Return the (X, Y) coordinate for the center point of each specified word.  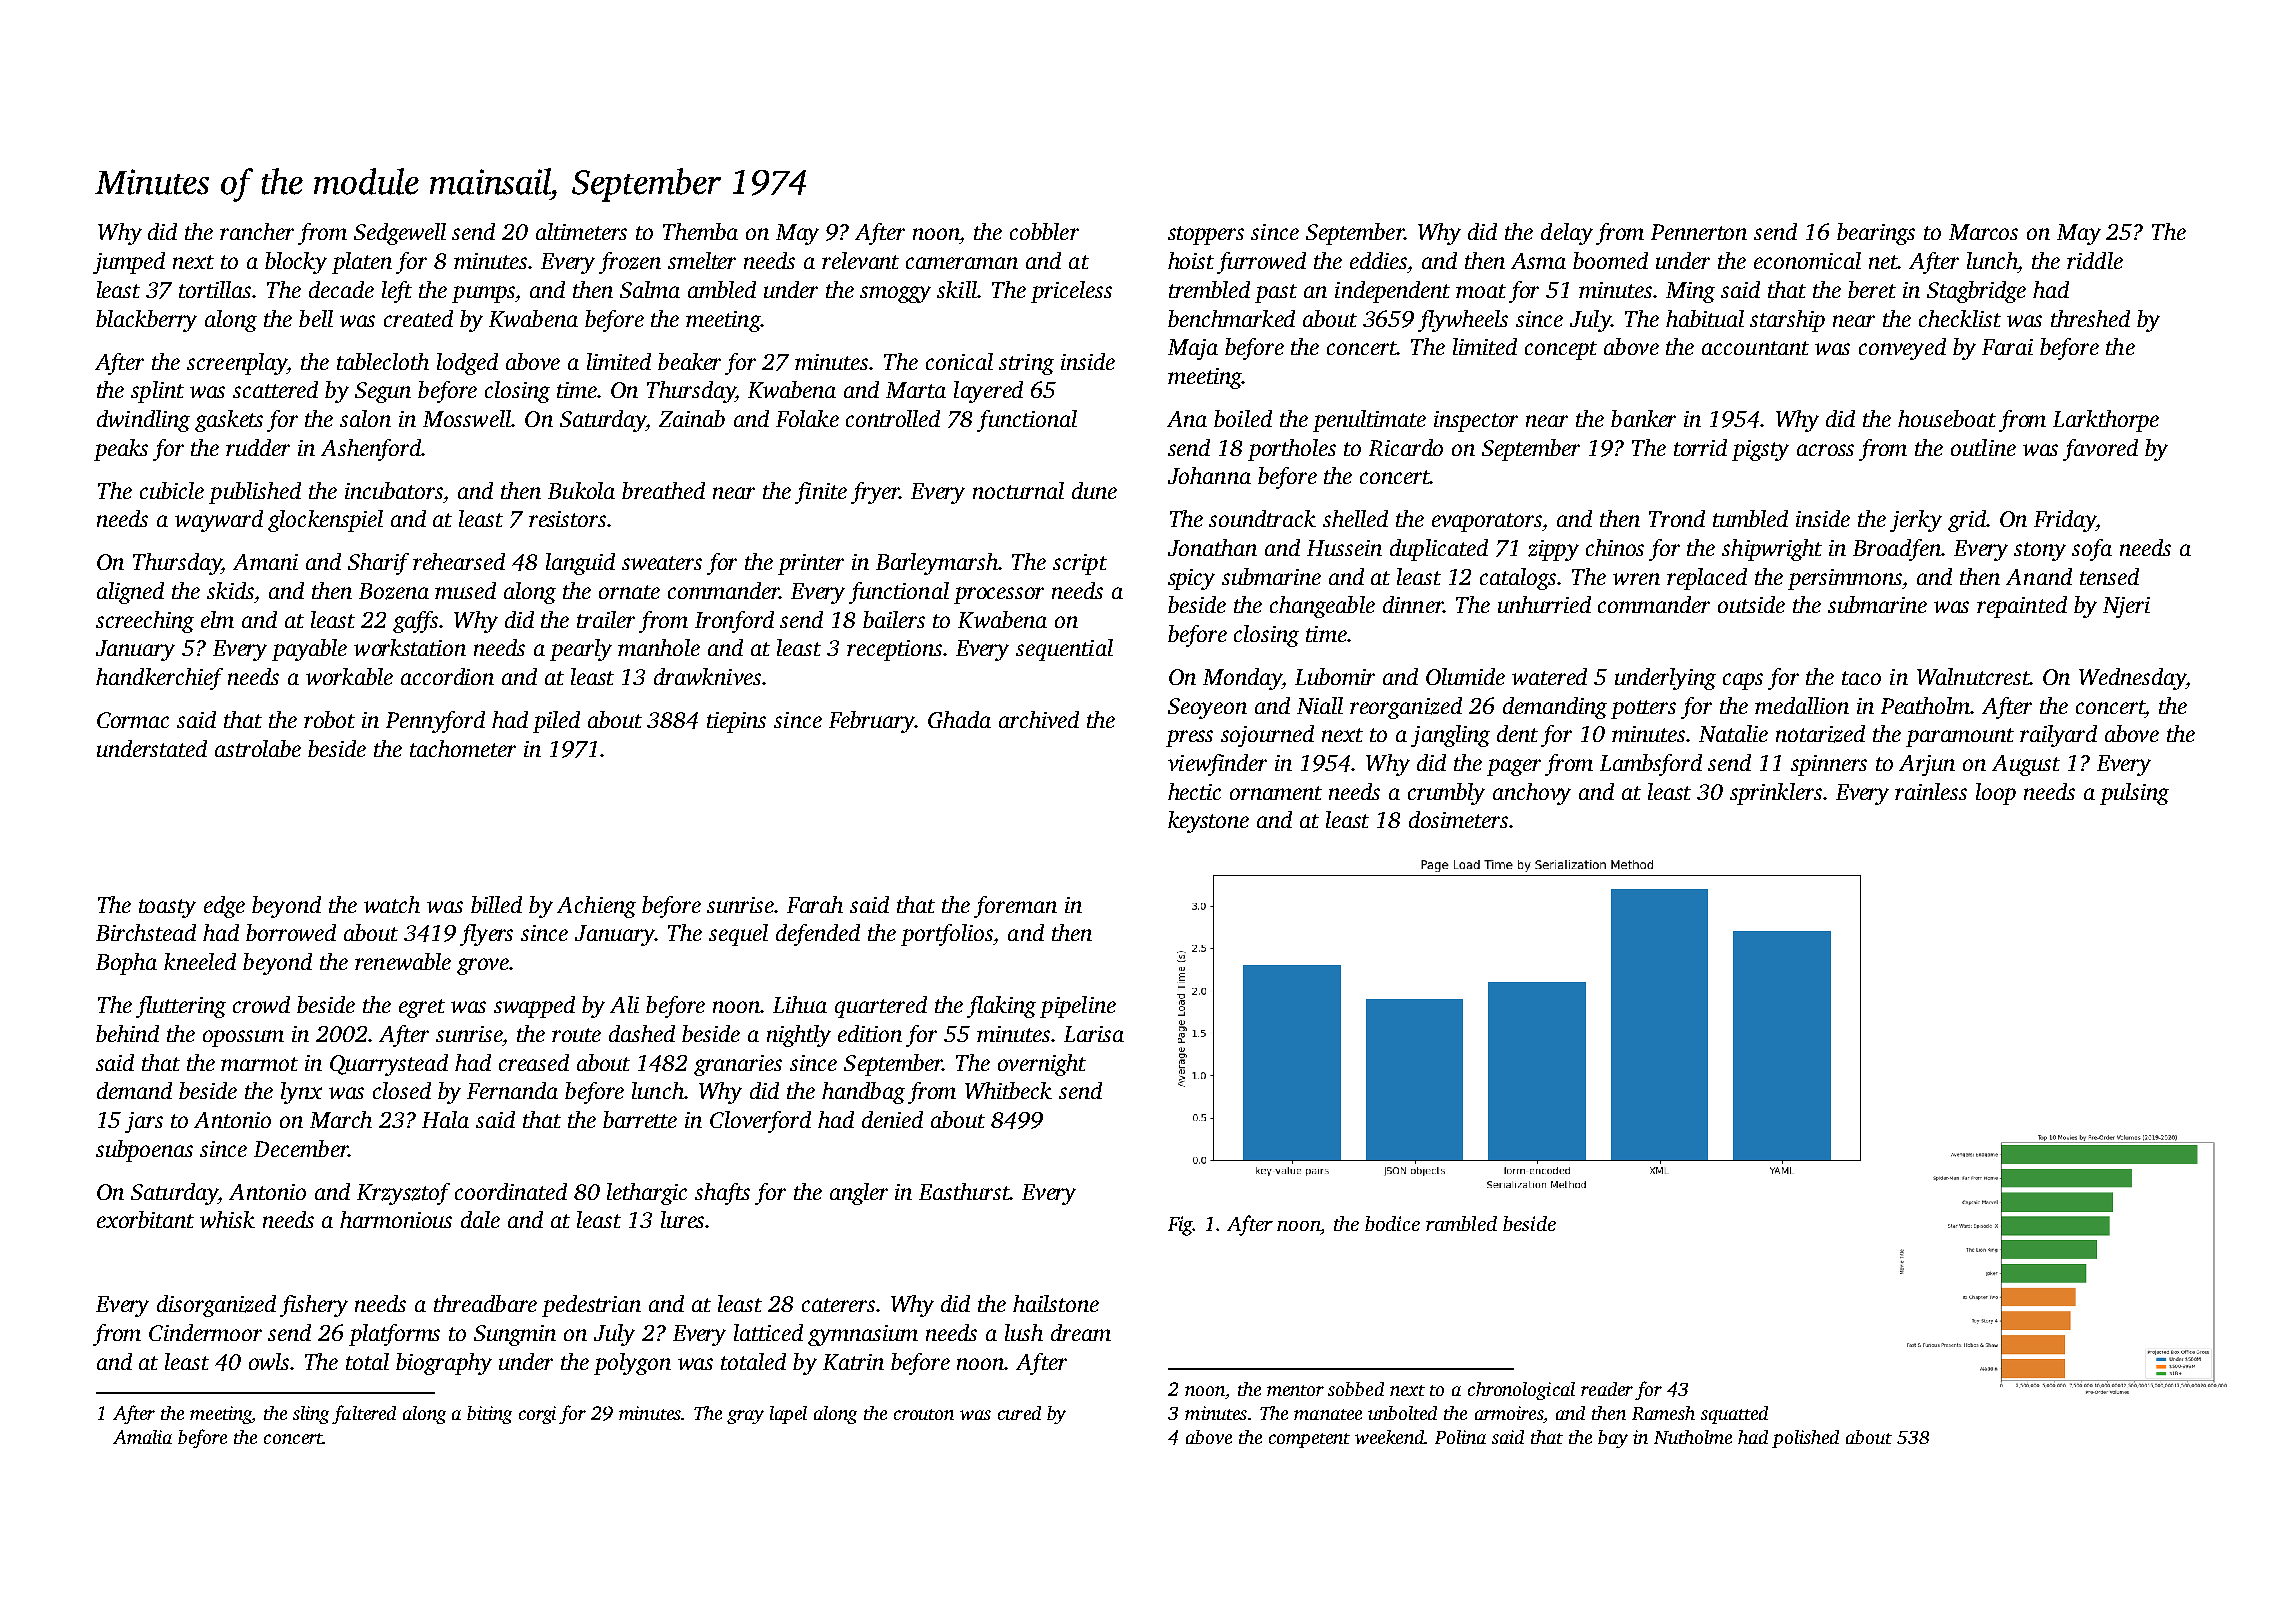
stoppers (1206, 235)
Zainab (692, 418)
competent (1309, 1440)
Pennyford (435, 722)
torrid (1700, 447)
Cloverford (760, 1122)
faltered (364, 1414)
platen (362, 263)
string (1026, 364)
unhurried (1544, 604)
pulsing (2134, 794)
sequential (1064, 650)
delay (1567, 234)
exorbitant (145, 1219)
